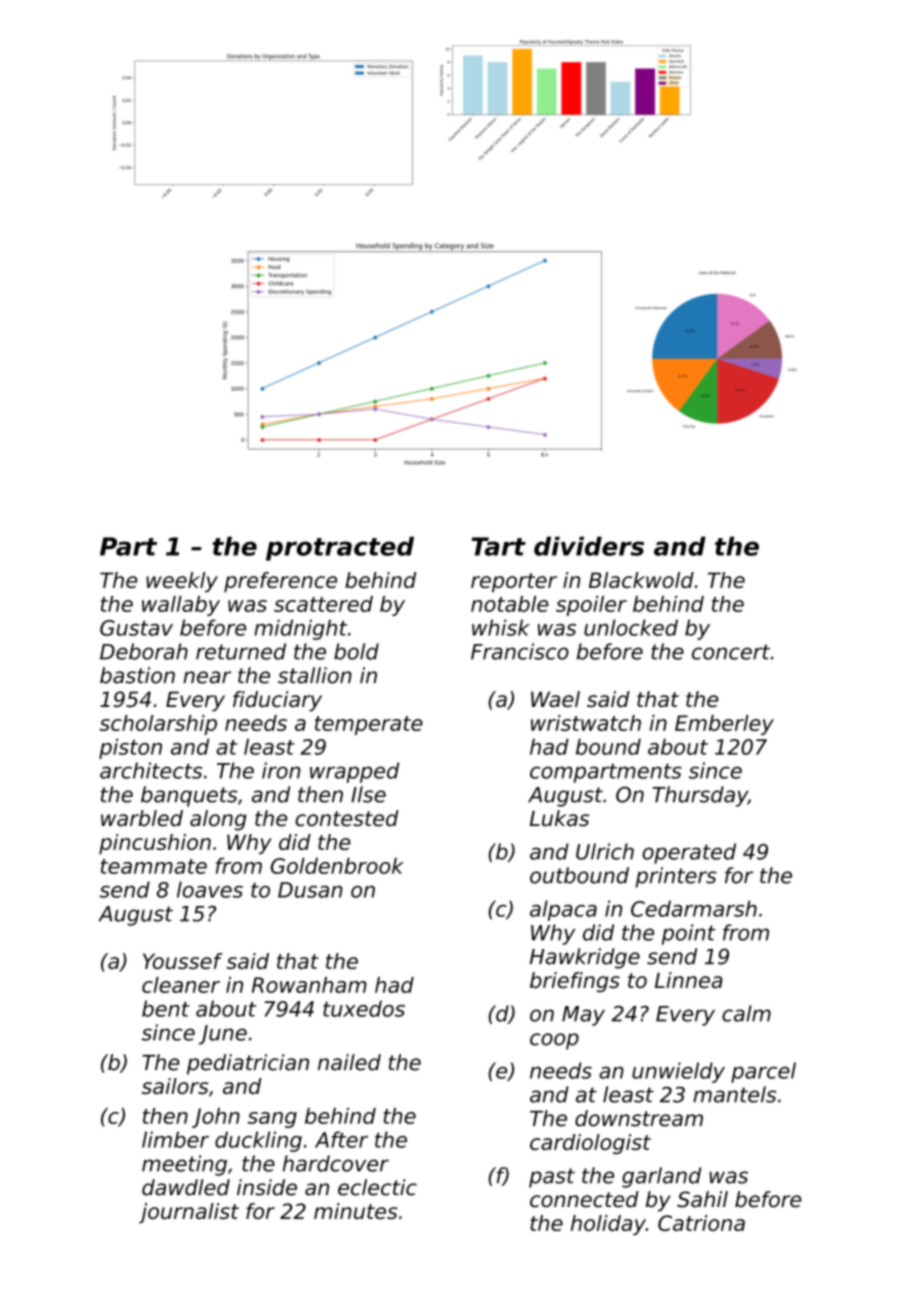 This screenshot has height=1316, width=908. I want to click on Sahil, so click(702, 1199).
